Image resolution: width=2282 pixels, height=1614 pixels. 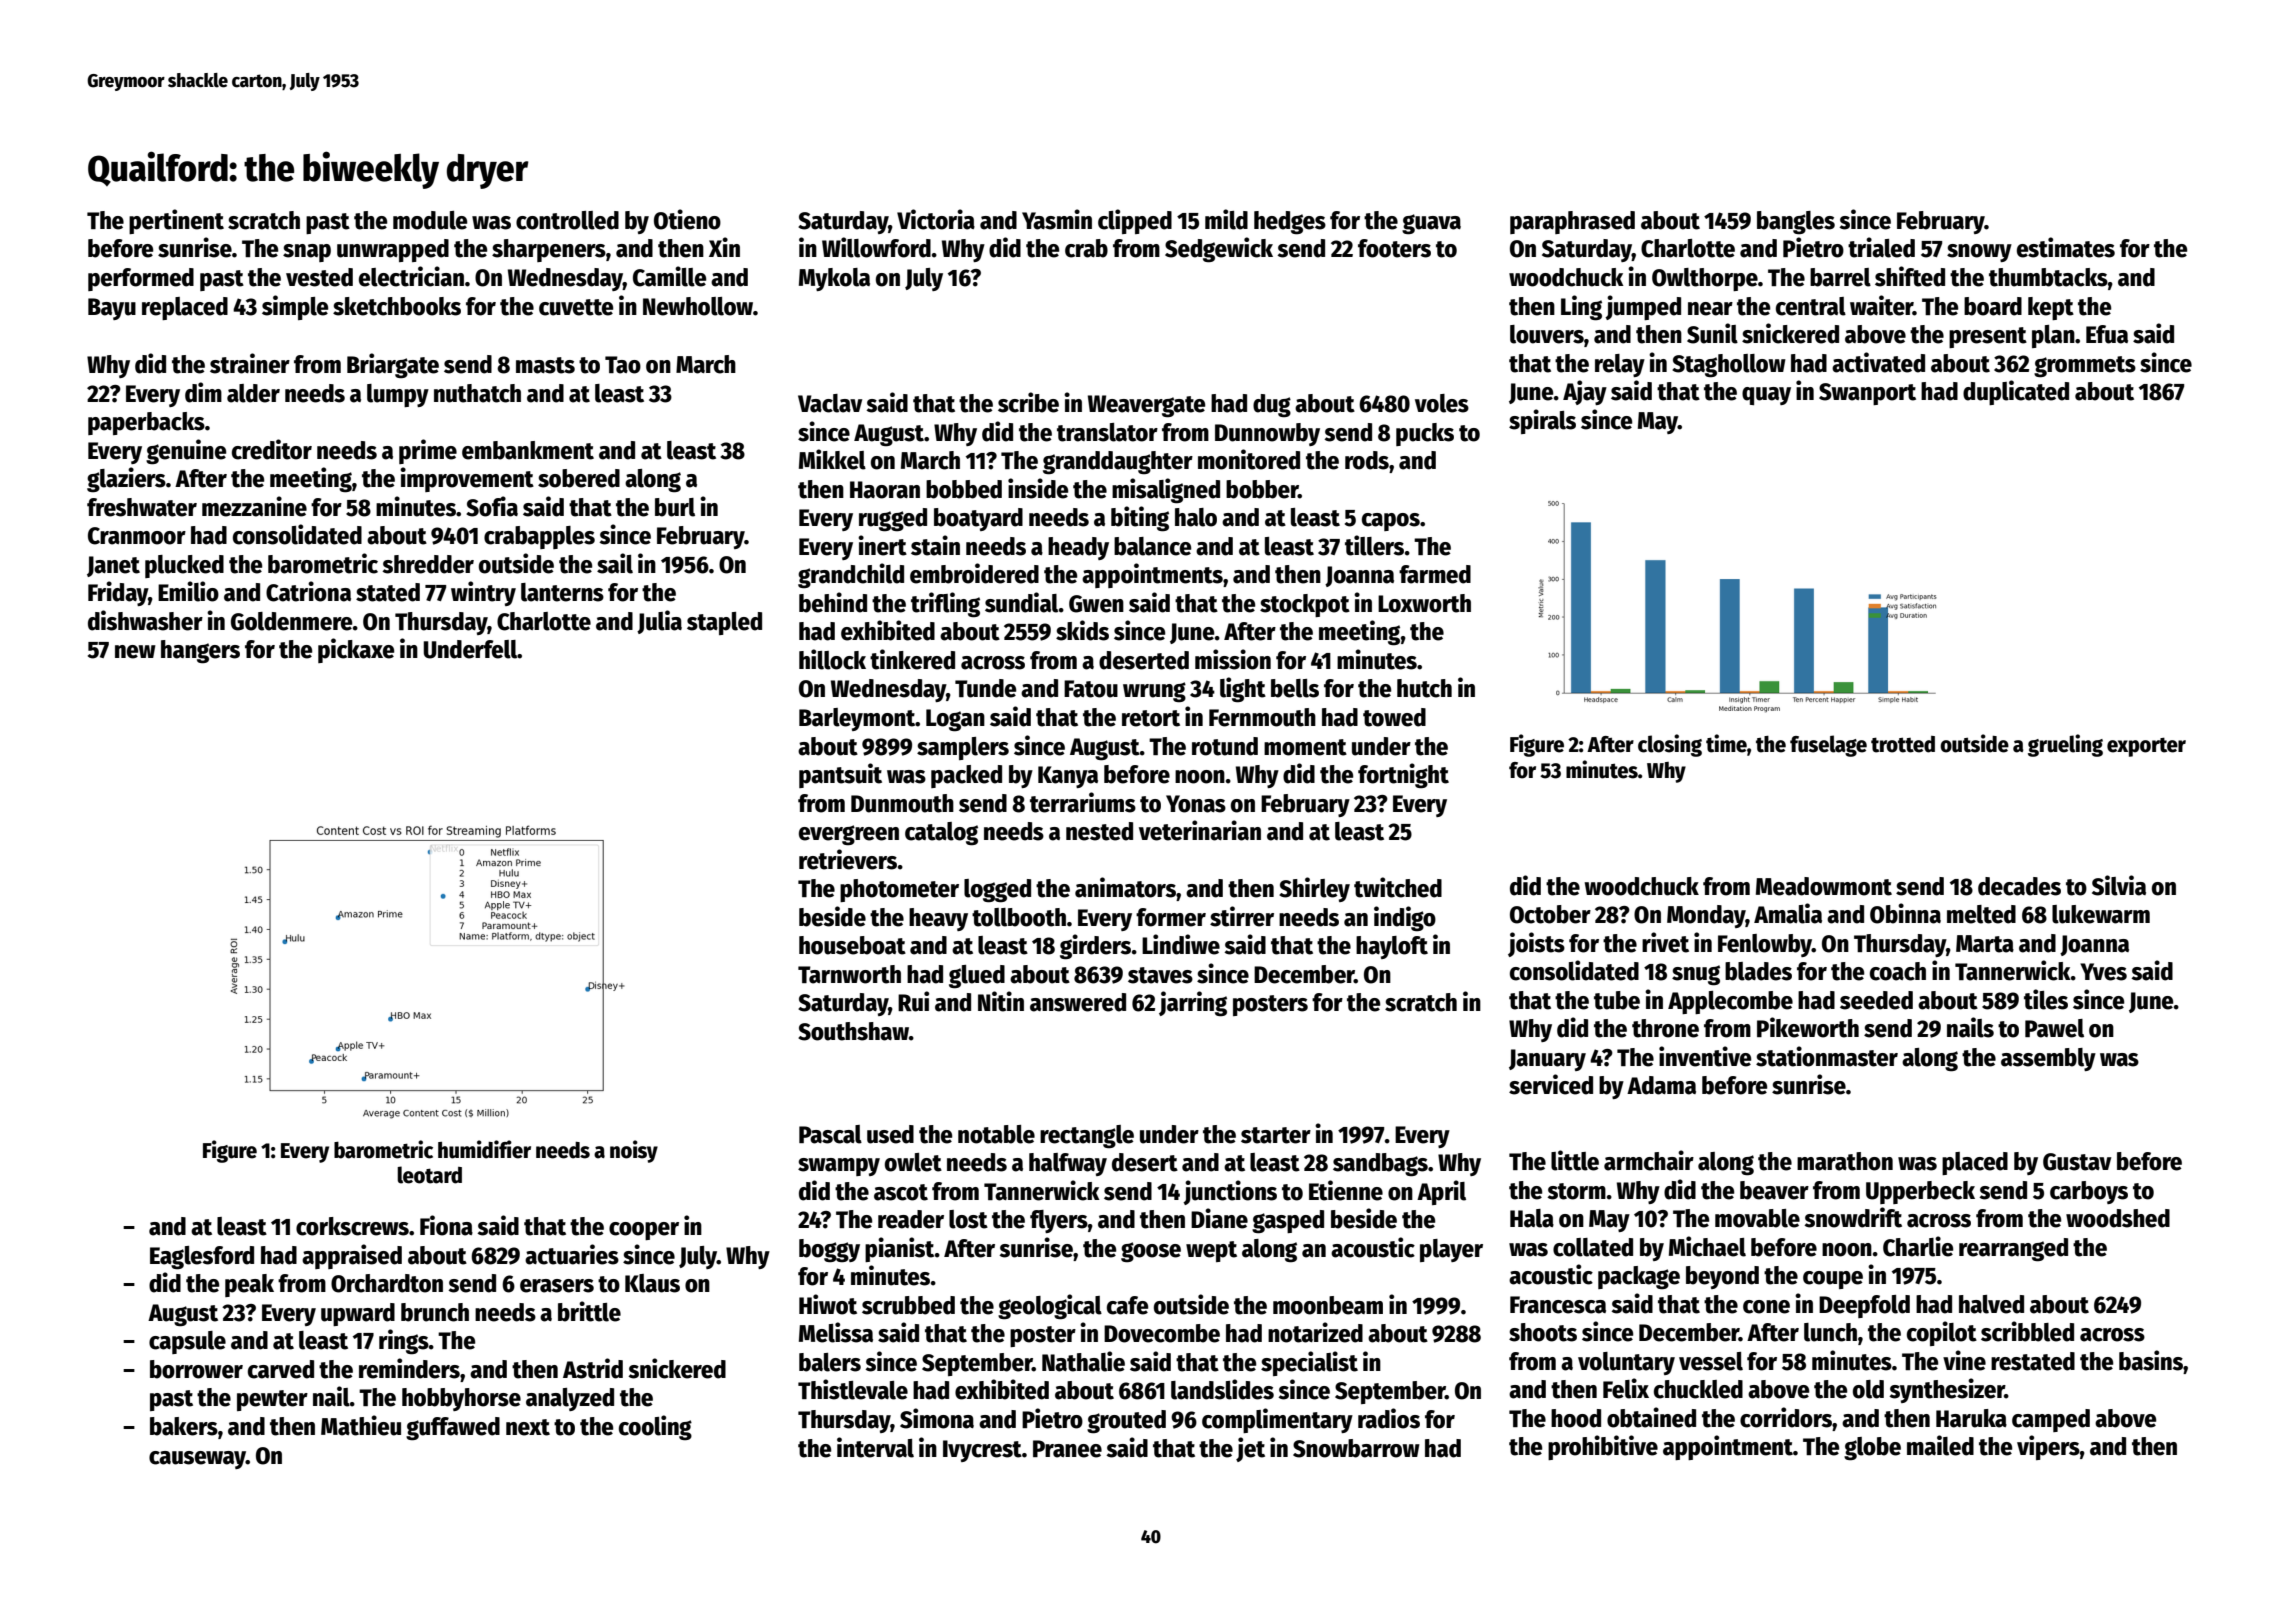 What do you see at coordinates (2016, 392) in the page?
I see `duplicated` at bounding box center [2016, 392].
